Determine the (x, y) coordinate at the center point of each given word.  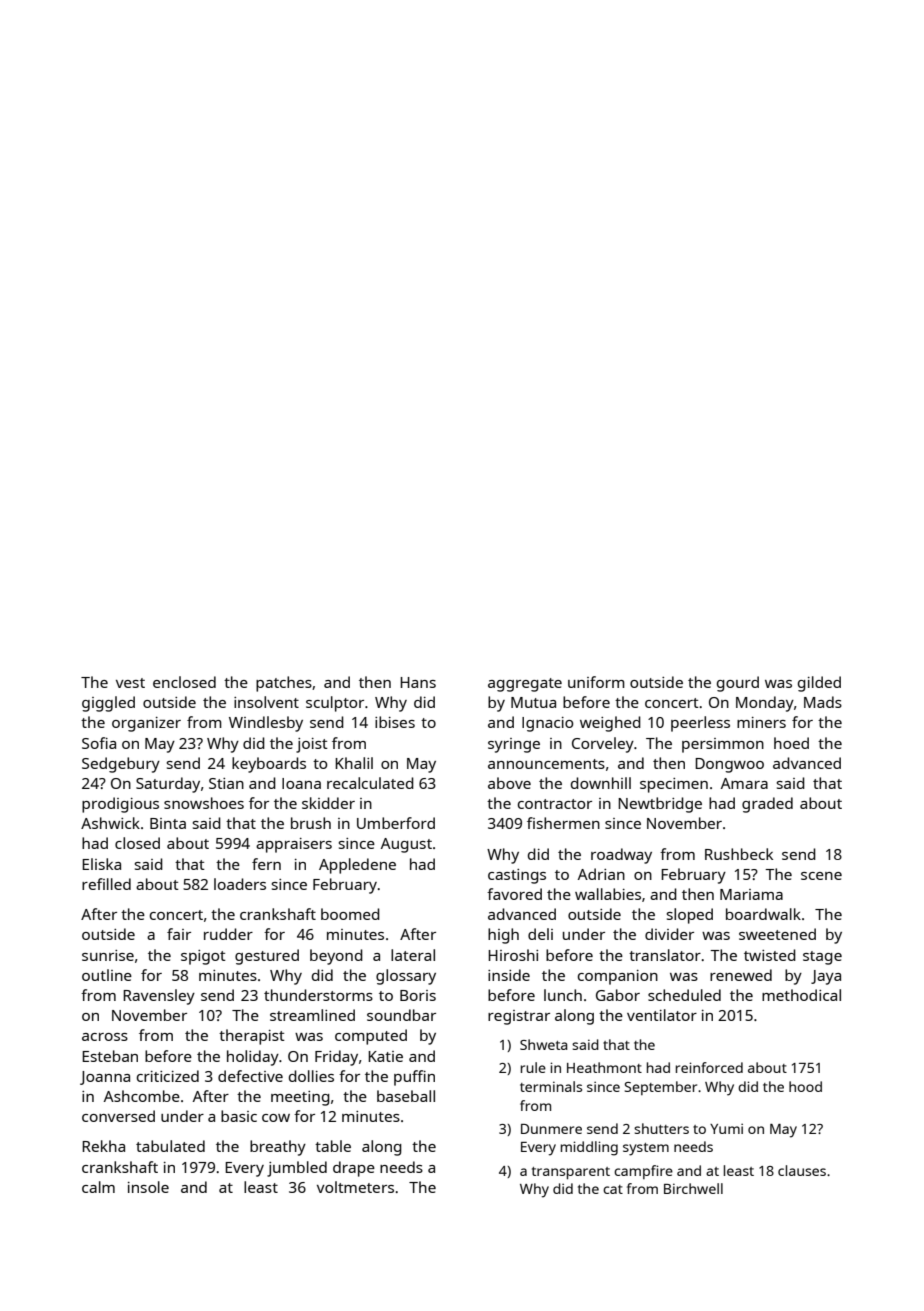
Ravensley (159, 997)
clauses (802, 1170)
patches (284, 684)
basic (239, 1116)
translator (665, 955)
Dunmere (551, 1129)
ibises (395, 722)
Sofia (99, 743)
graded (767, 805)
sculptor (335, 704)
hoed (791, 743)
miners (761, 722)
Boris (418, 995)
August (406, 845)
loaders (240, 884)
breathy (278, 1148)
